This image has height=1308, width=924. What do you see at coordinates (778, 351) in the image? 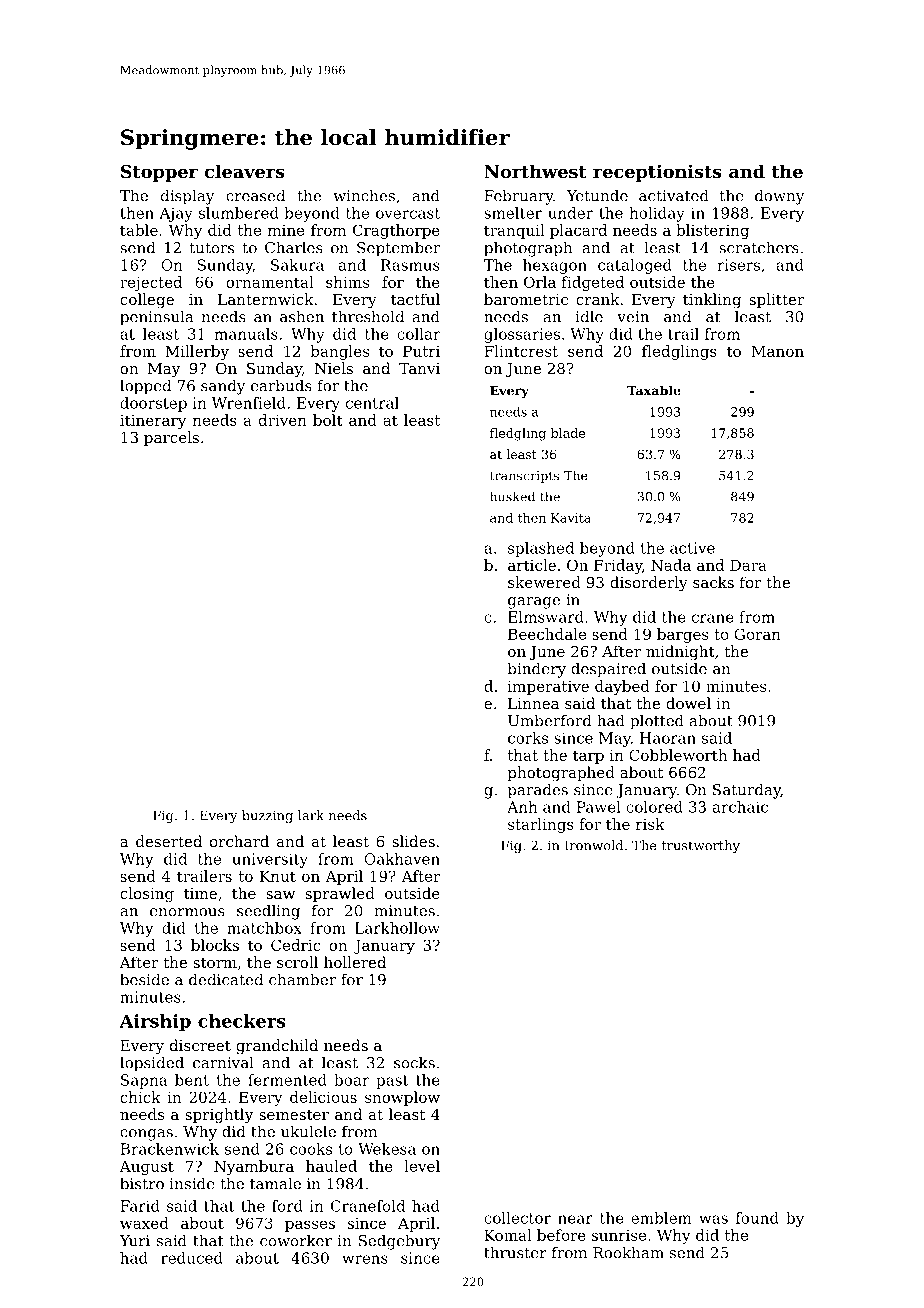
I see `Manon` at bounding box center [778, 351].
